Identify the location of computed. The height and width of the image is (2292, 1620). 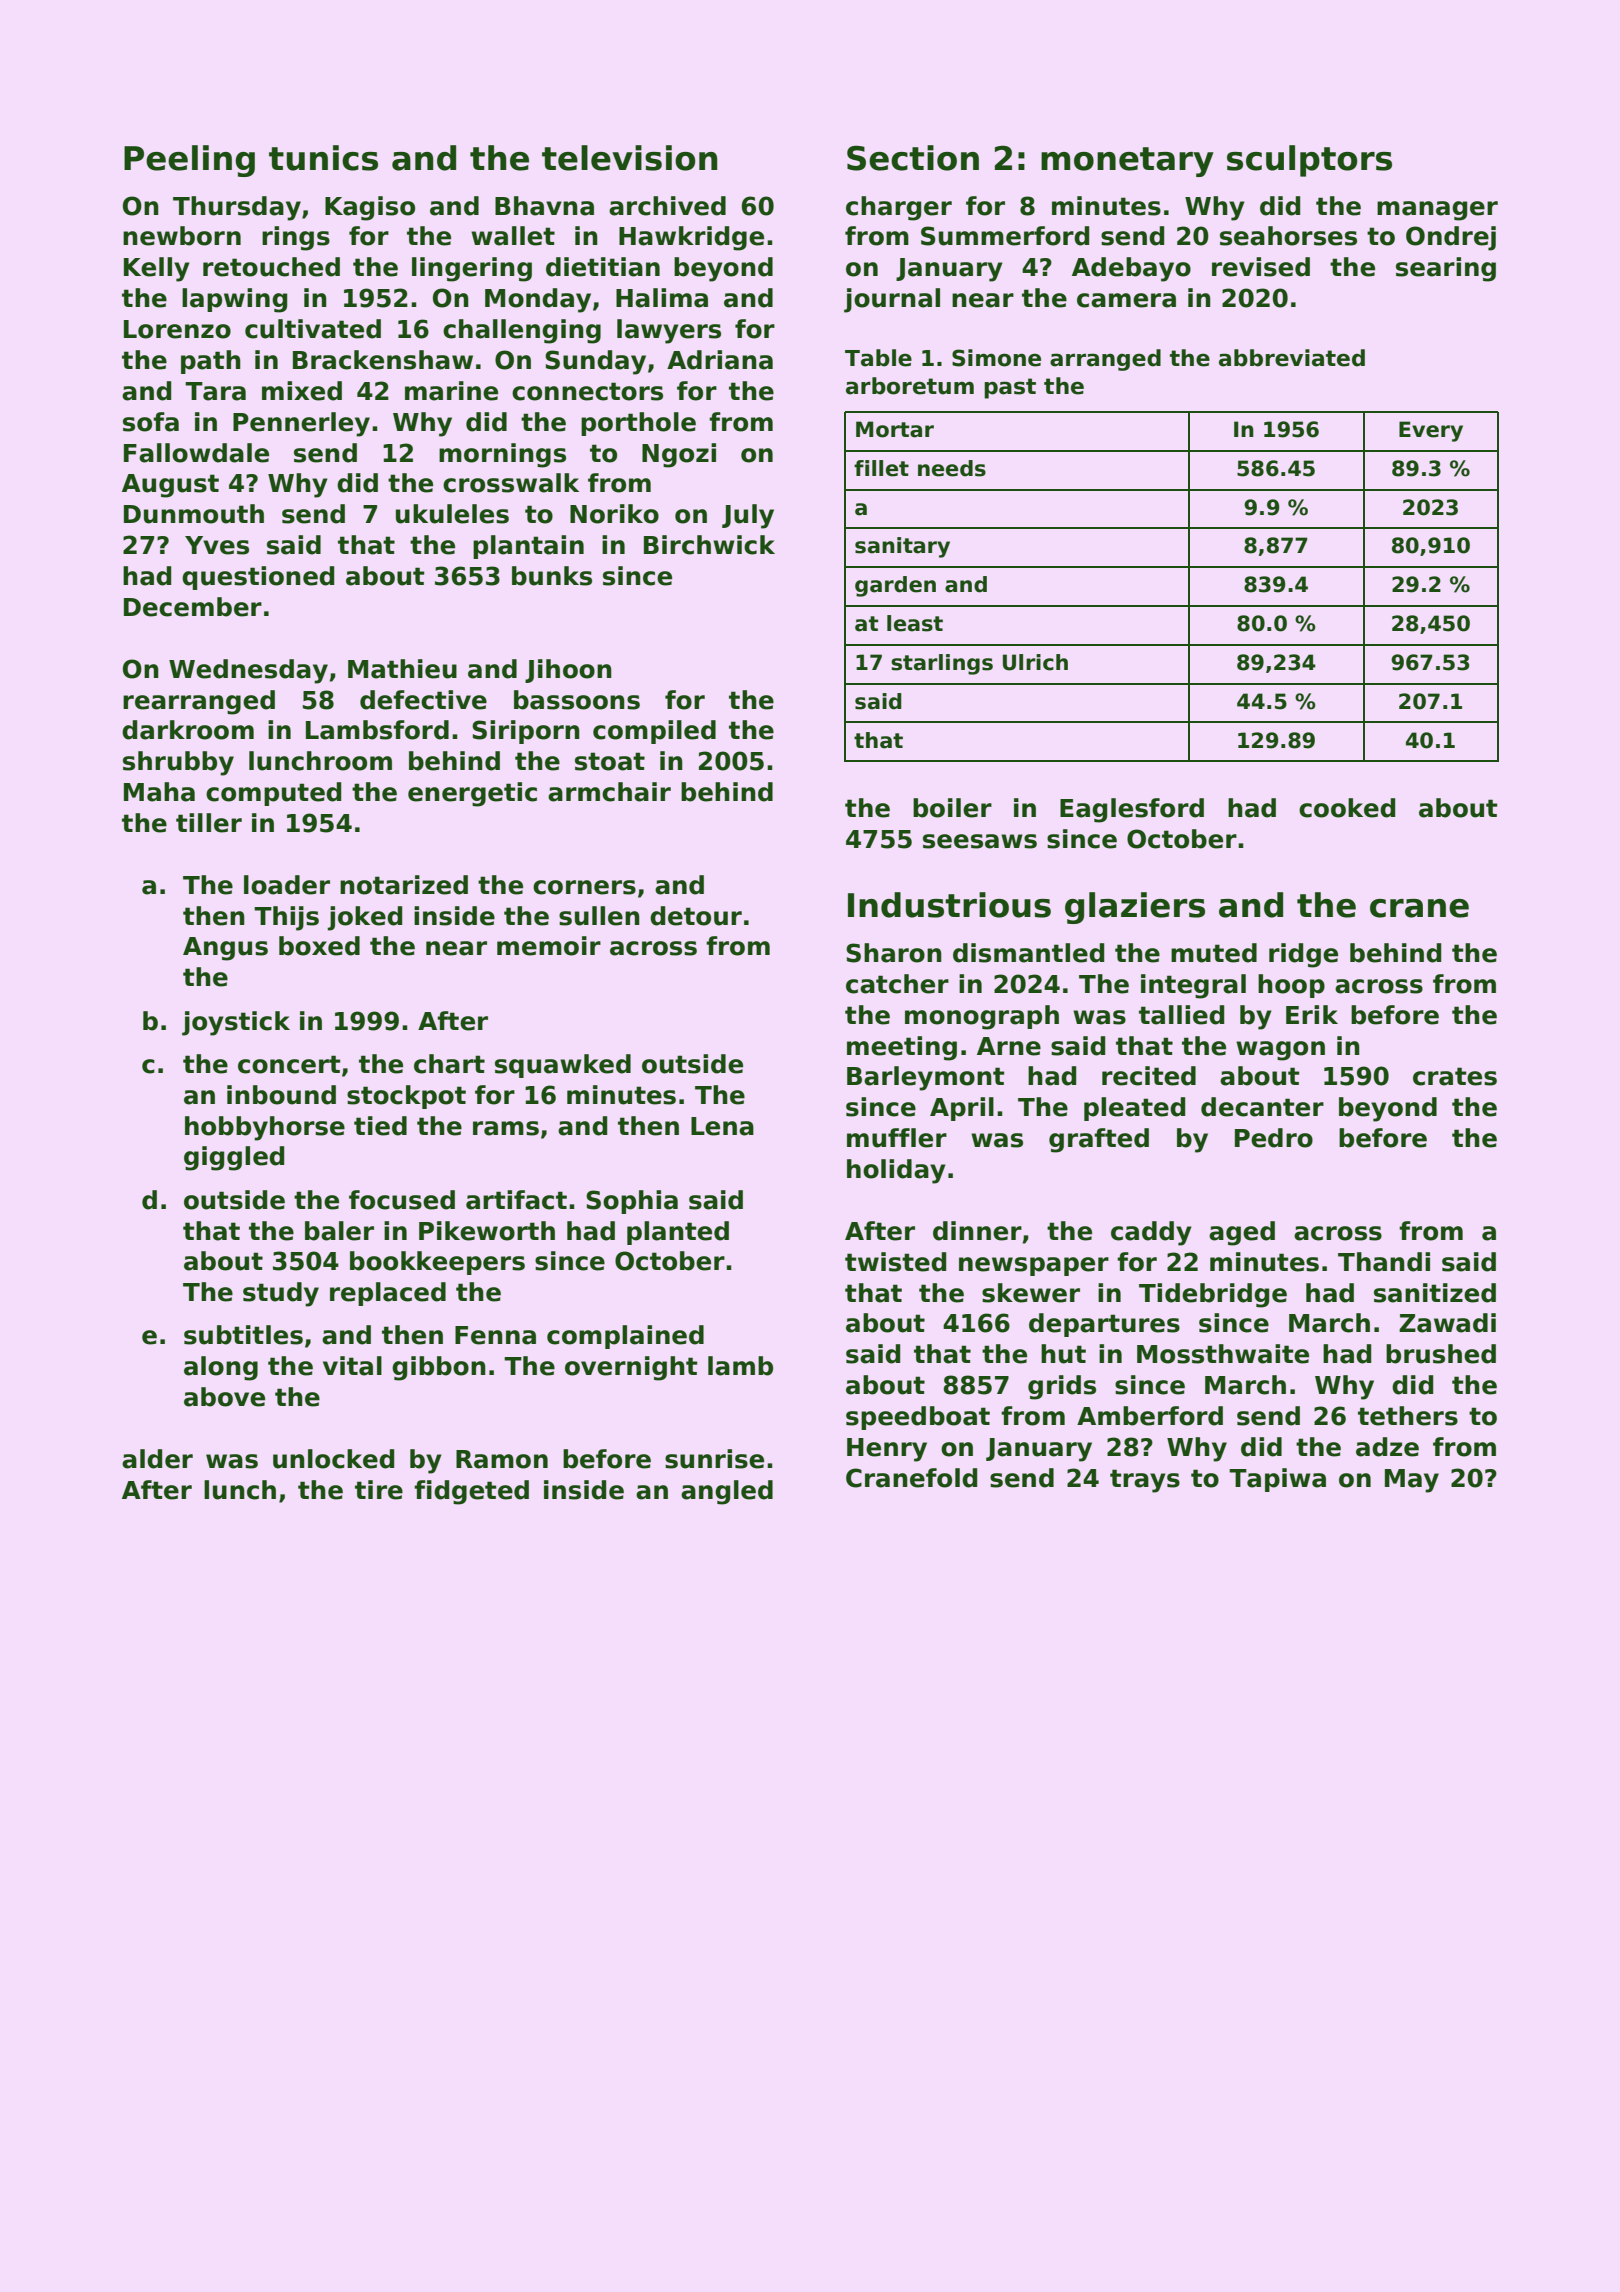
(273, 794).
